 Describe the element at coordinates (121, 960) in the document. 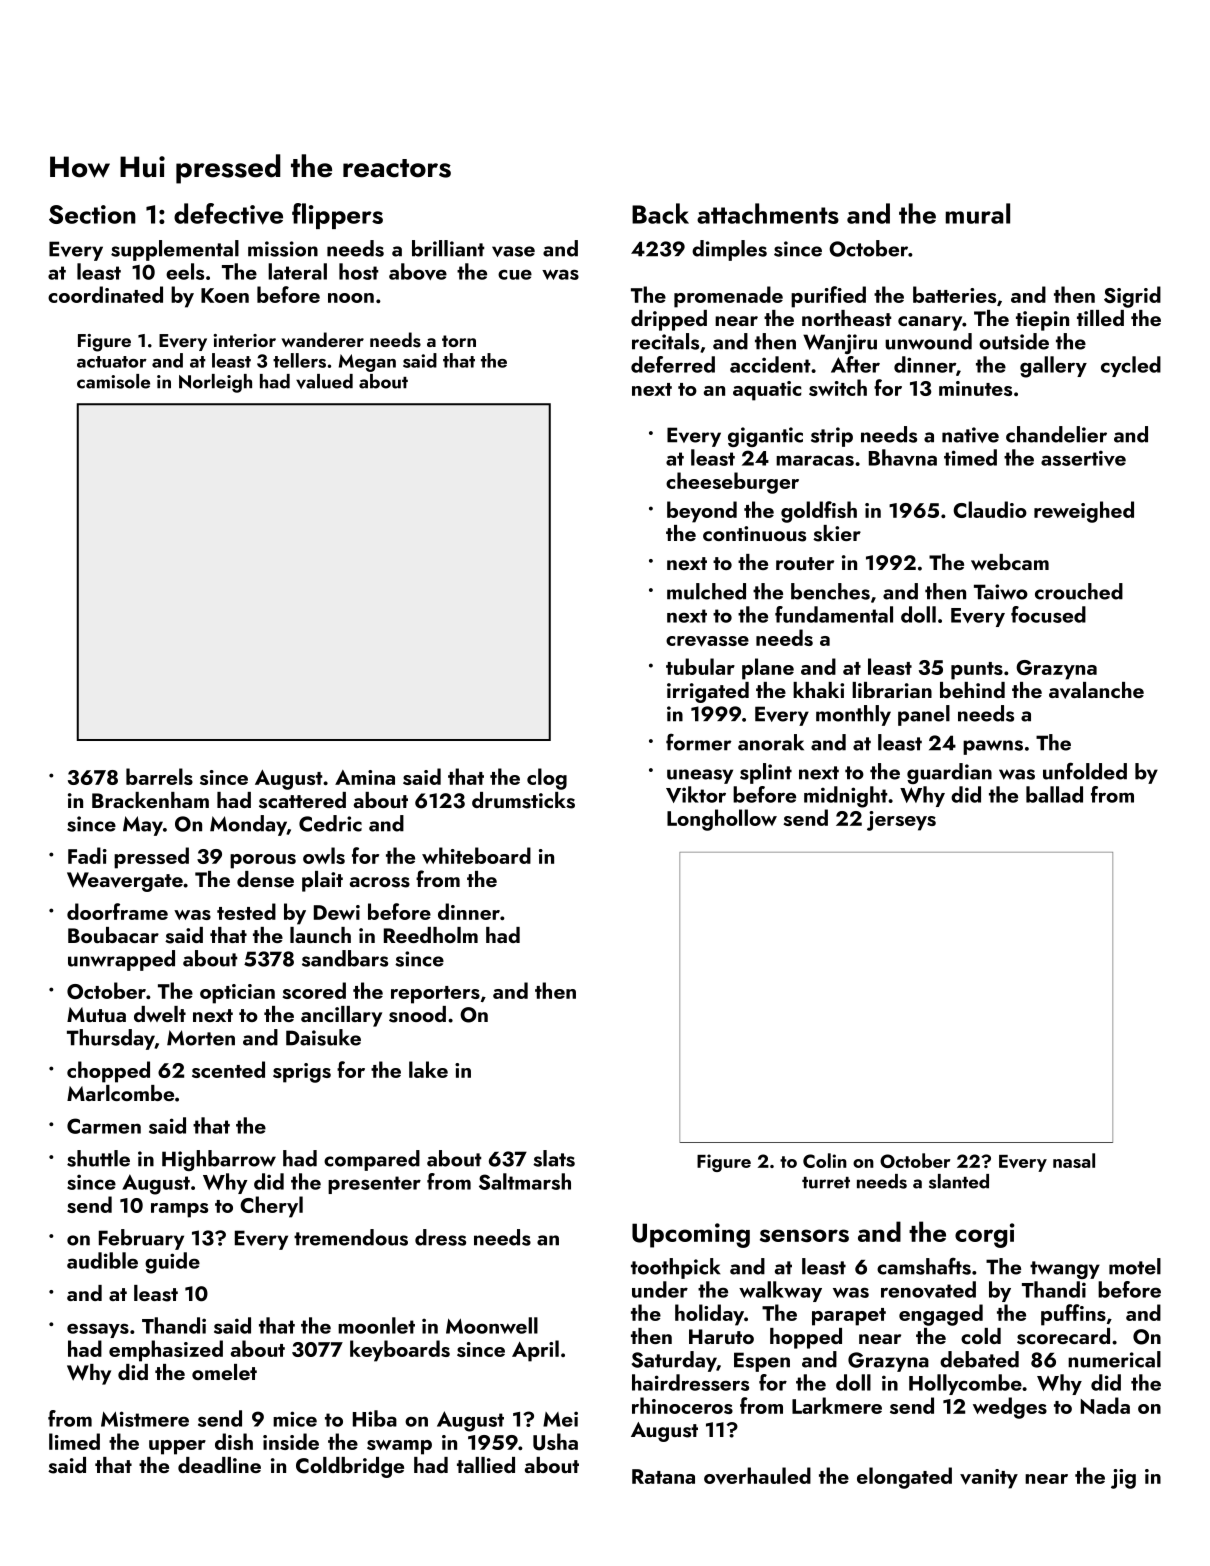

I see `unwrapped` at that location.
